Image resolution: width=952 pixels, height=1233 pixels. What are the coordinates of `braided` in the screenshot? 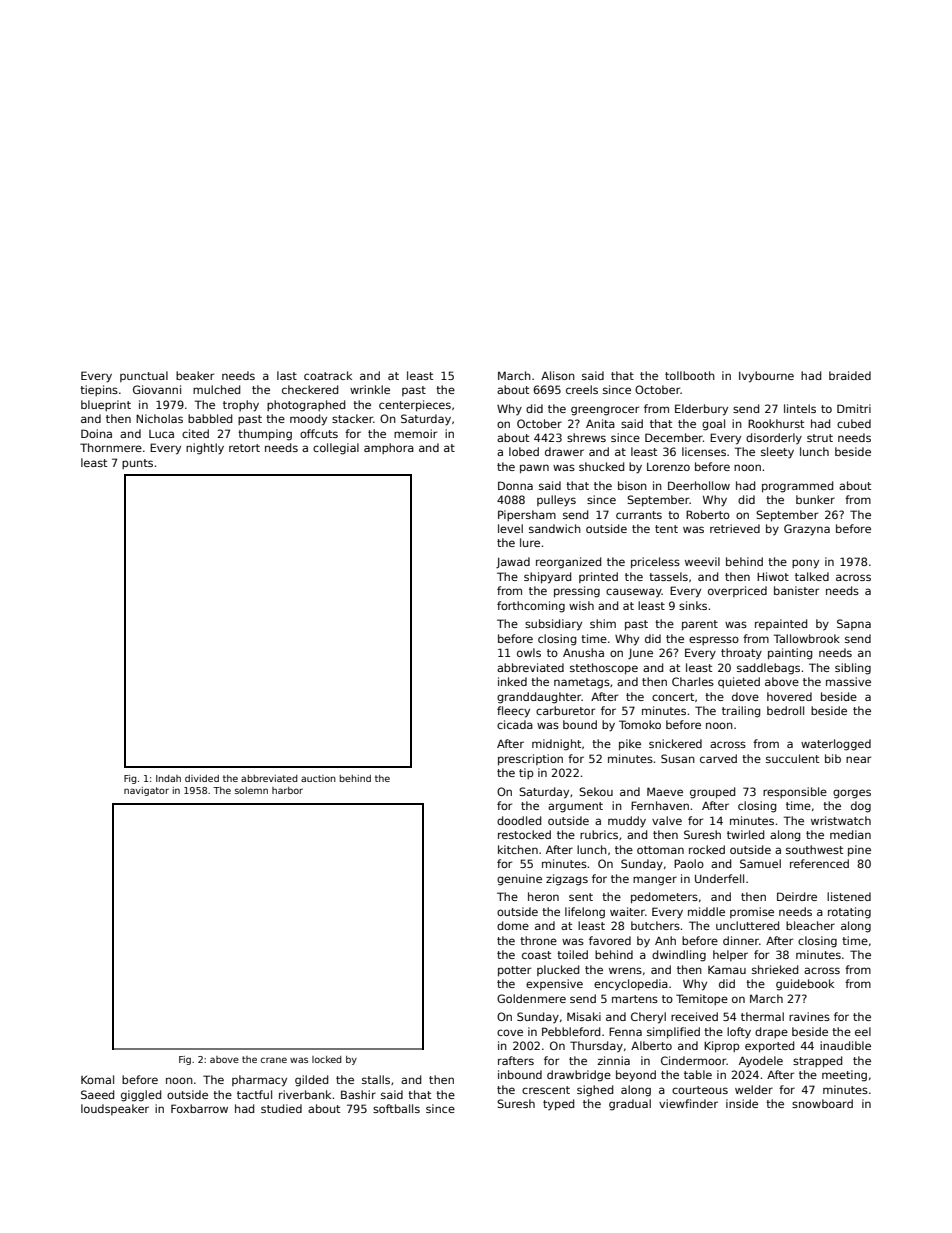 It's located at (850, 375).
